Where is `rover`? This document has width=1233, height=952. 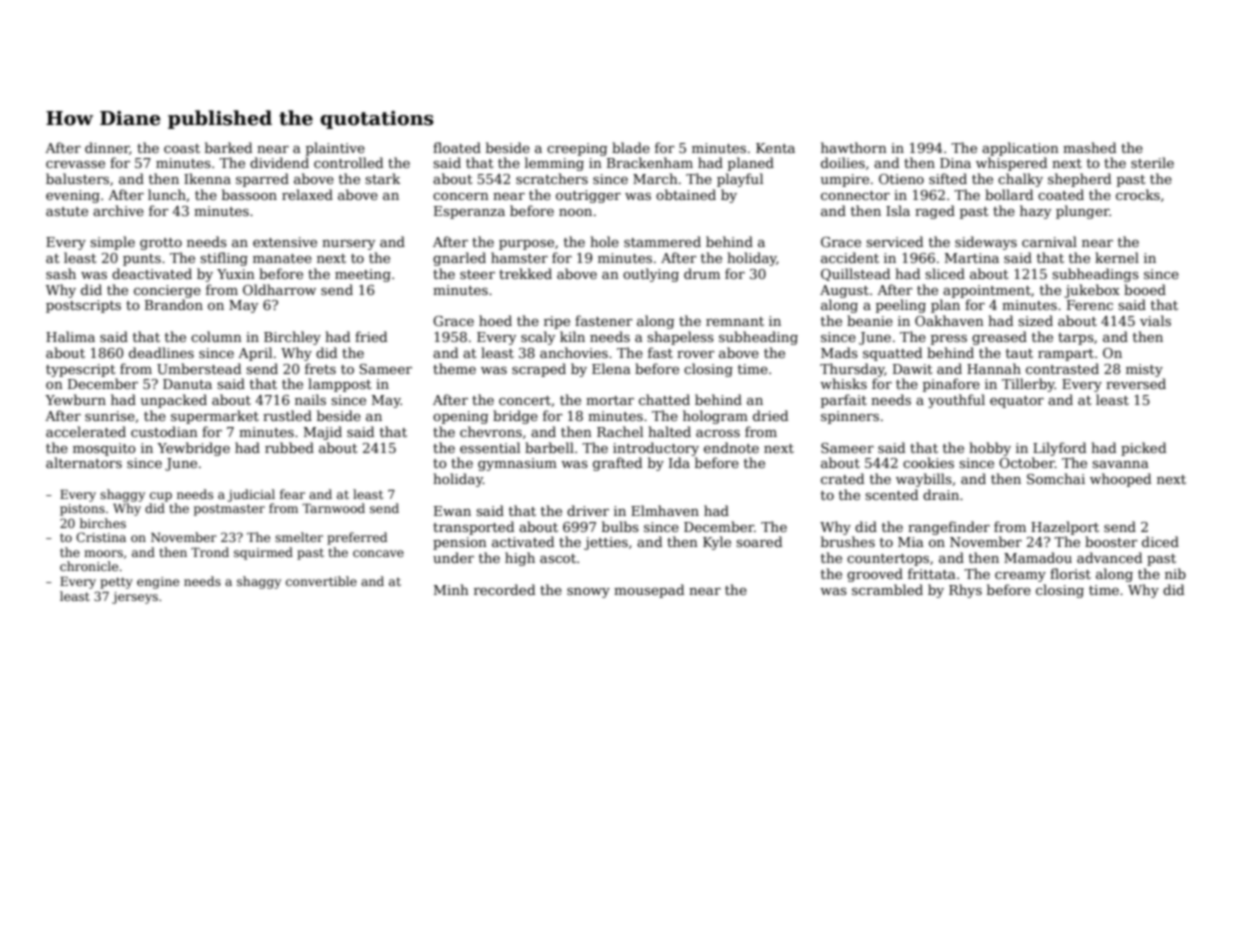 rover is located at coordinates (696, 354).
